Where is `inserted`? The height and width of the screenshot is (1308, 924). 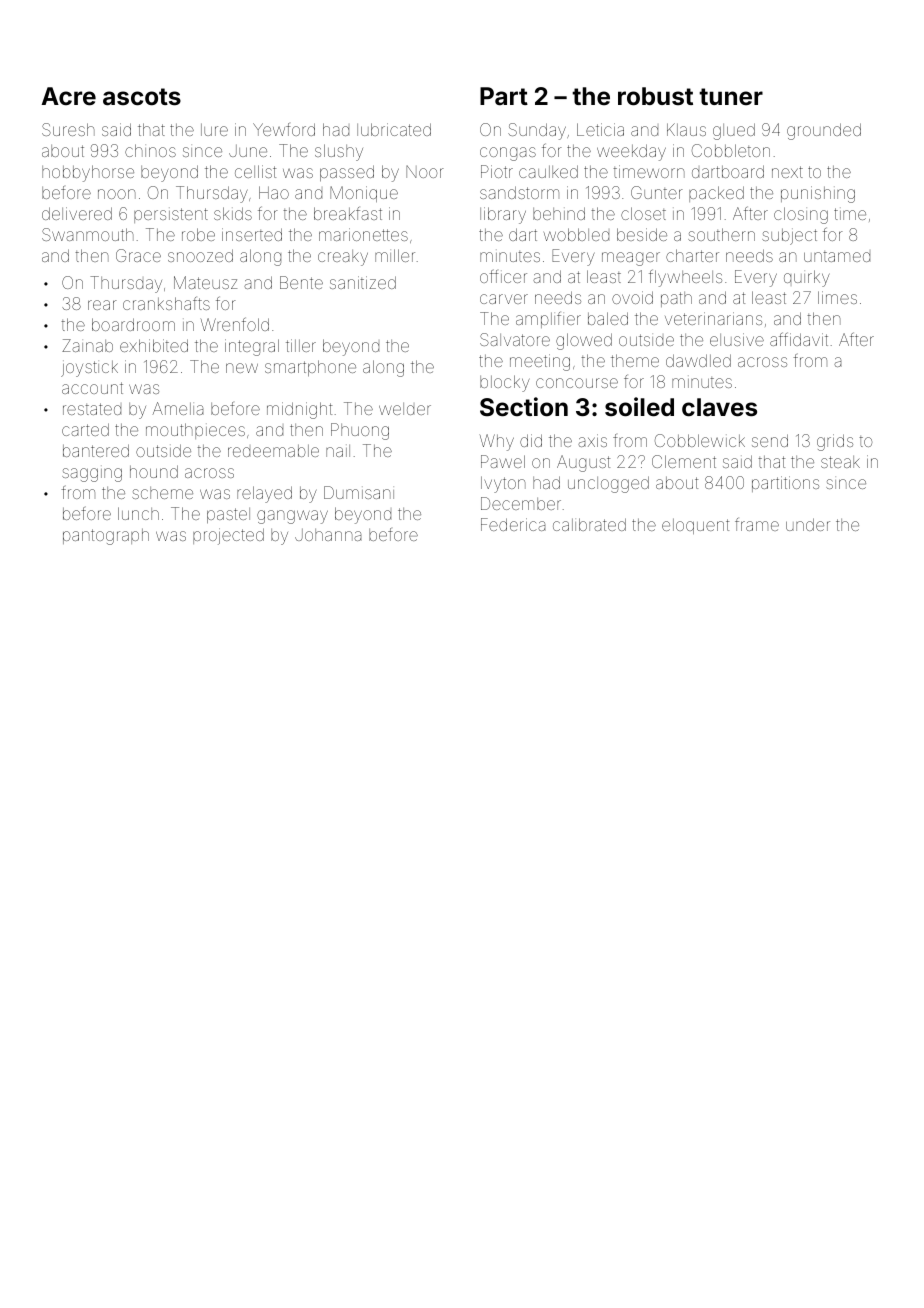 inserted is located at coordinates (252, 234).
